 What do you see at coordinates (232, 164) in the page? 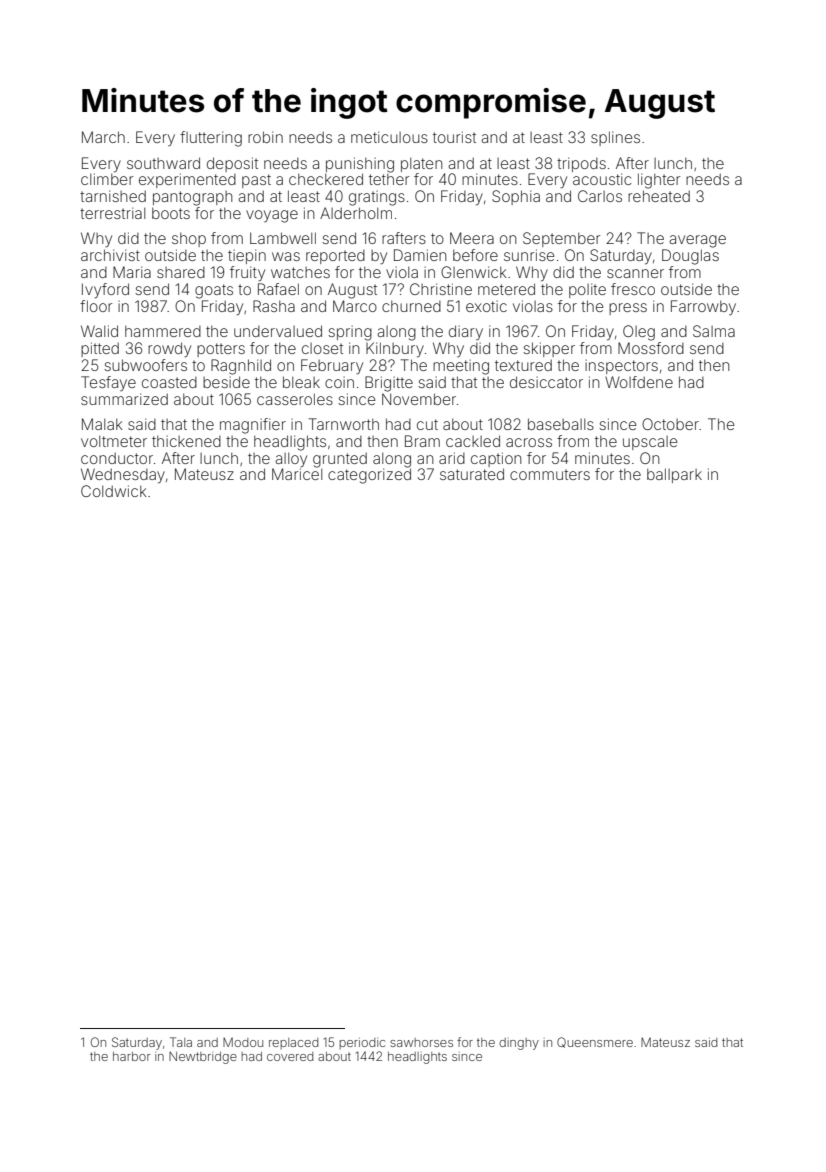
I see `deposit` at bounding box center [232, 164].
